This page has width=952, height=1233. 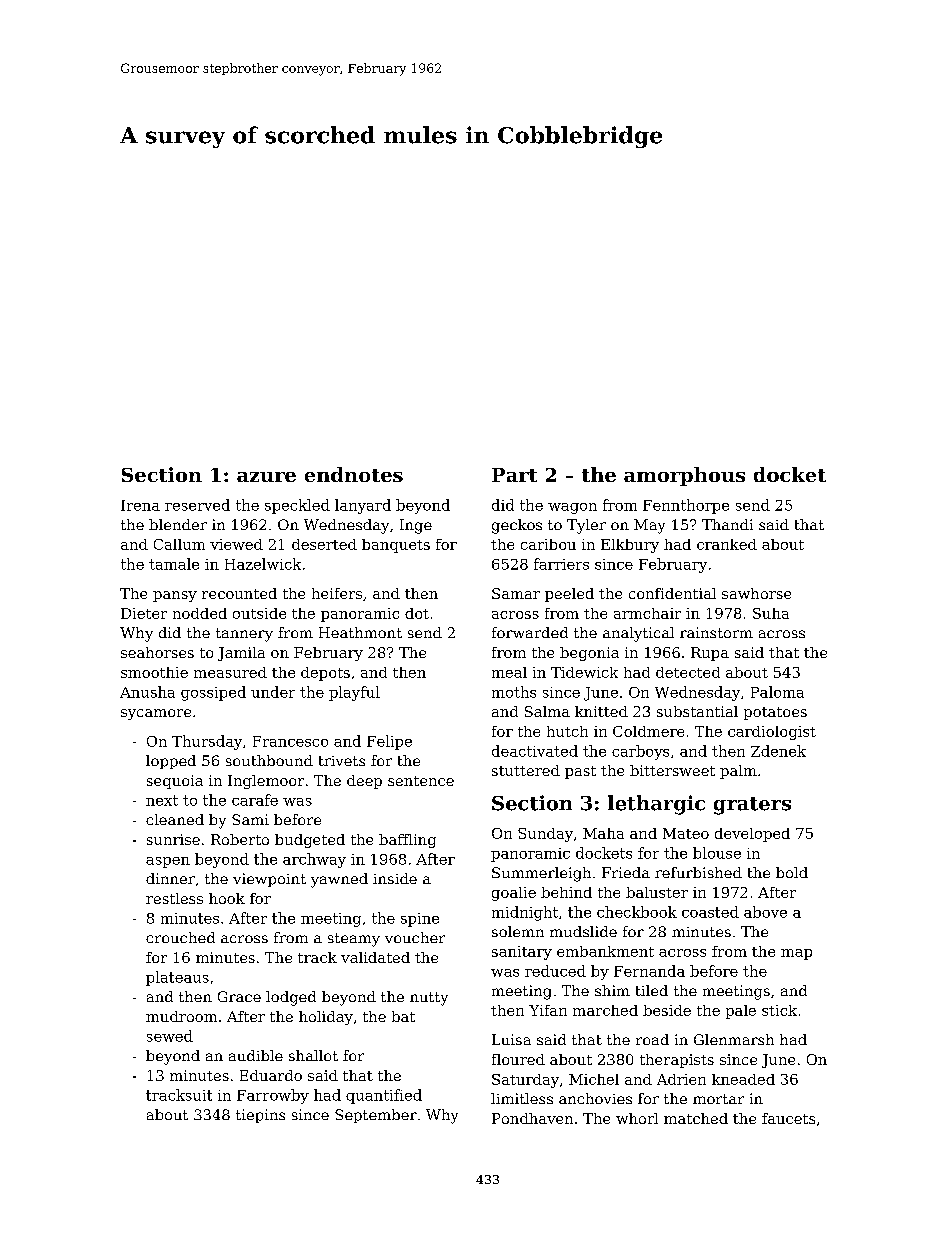 What do you see at coordinates (684, 476) in the page?
I see `amorphous` at bounding box center [684, 476].
